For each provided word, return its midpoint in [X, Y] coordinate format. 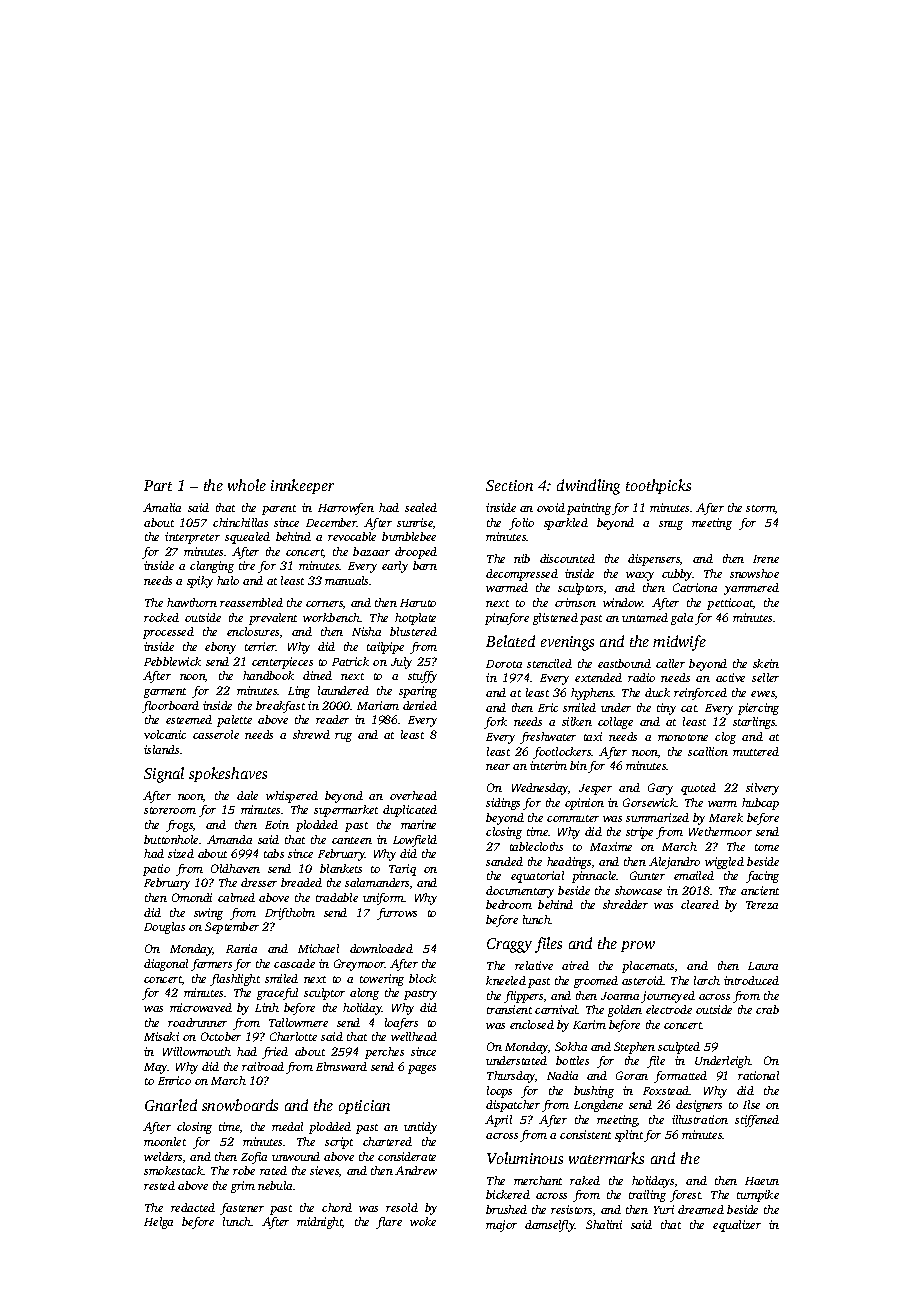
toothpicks [658, 486]
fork [495, 723]
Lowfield [415, 841]
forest [685, 1196]
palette [234, 721]
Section [509, 485]
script [339, 1143]
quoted [698, 789]
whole [247, 485]
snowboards [240, 1105]
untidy [420, 1128]
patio [156, 870]
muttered [756, 751]
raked [585, 1180]
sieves [324, 1170]
